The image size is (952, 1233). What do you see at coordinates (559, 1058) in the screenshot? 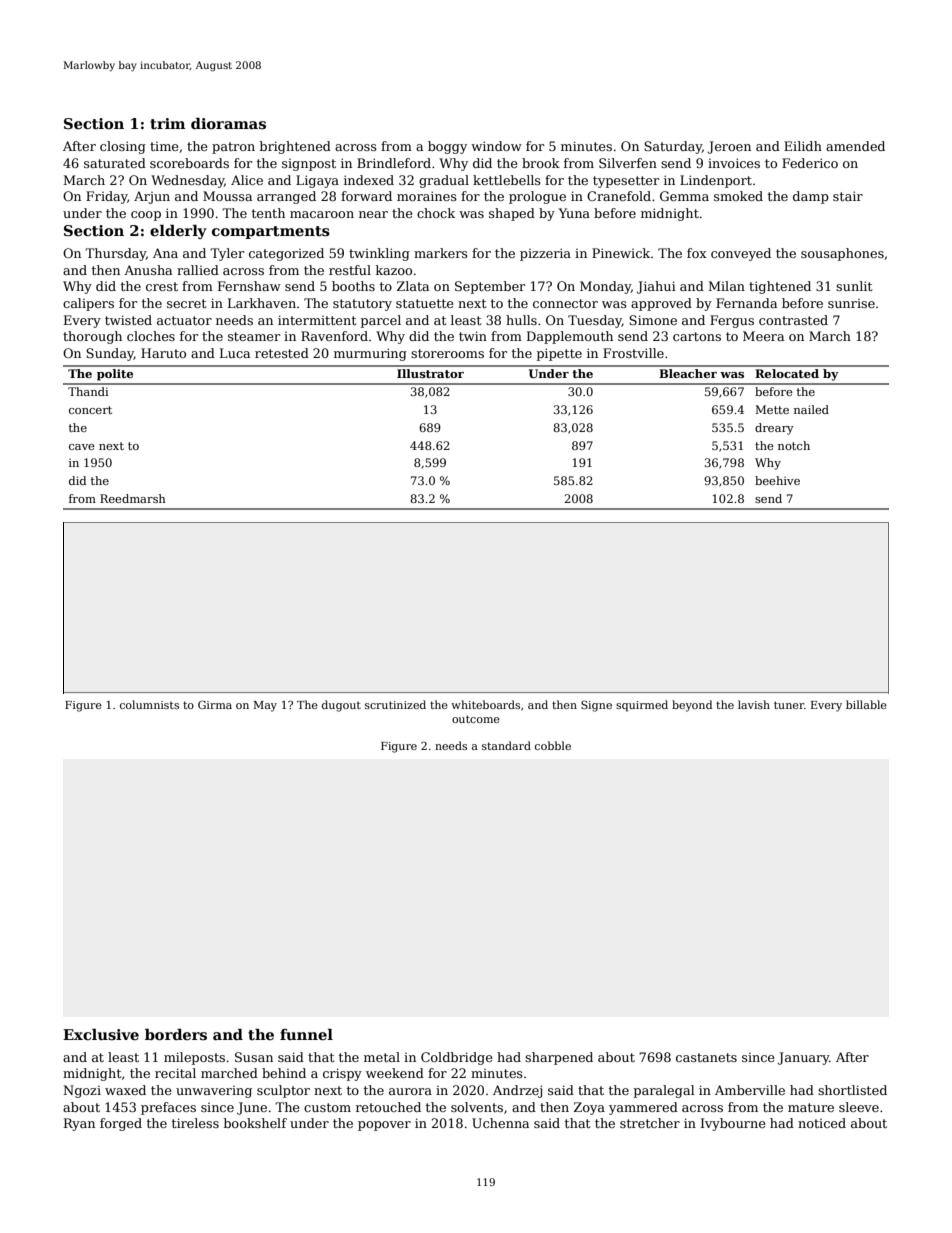
I see `sharpened` at bounding box center [559, 1058].
